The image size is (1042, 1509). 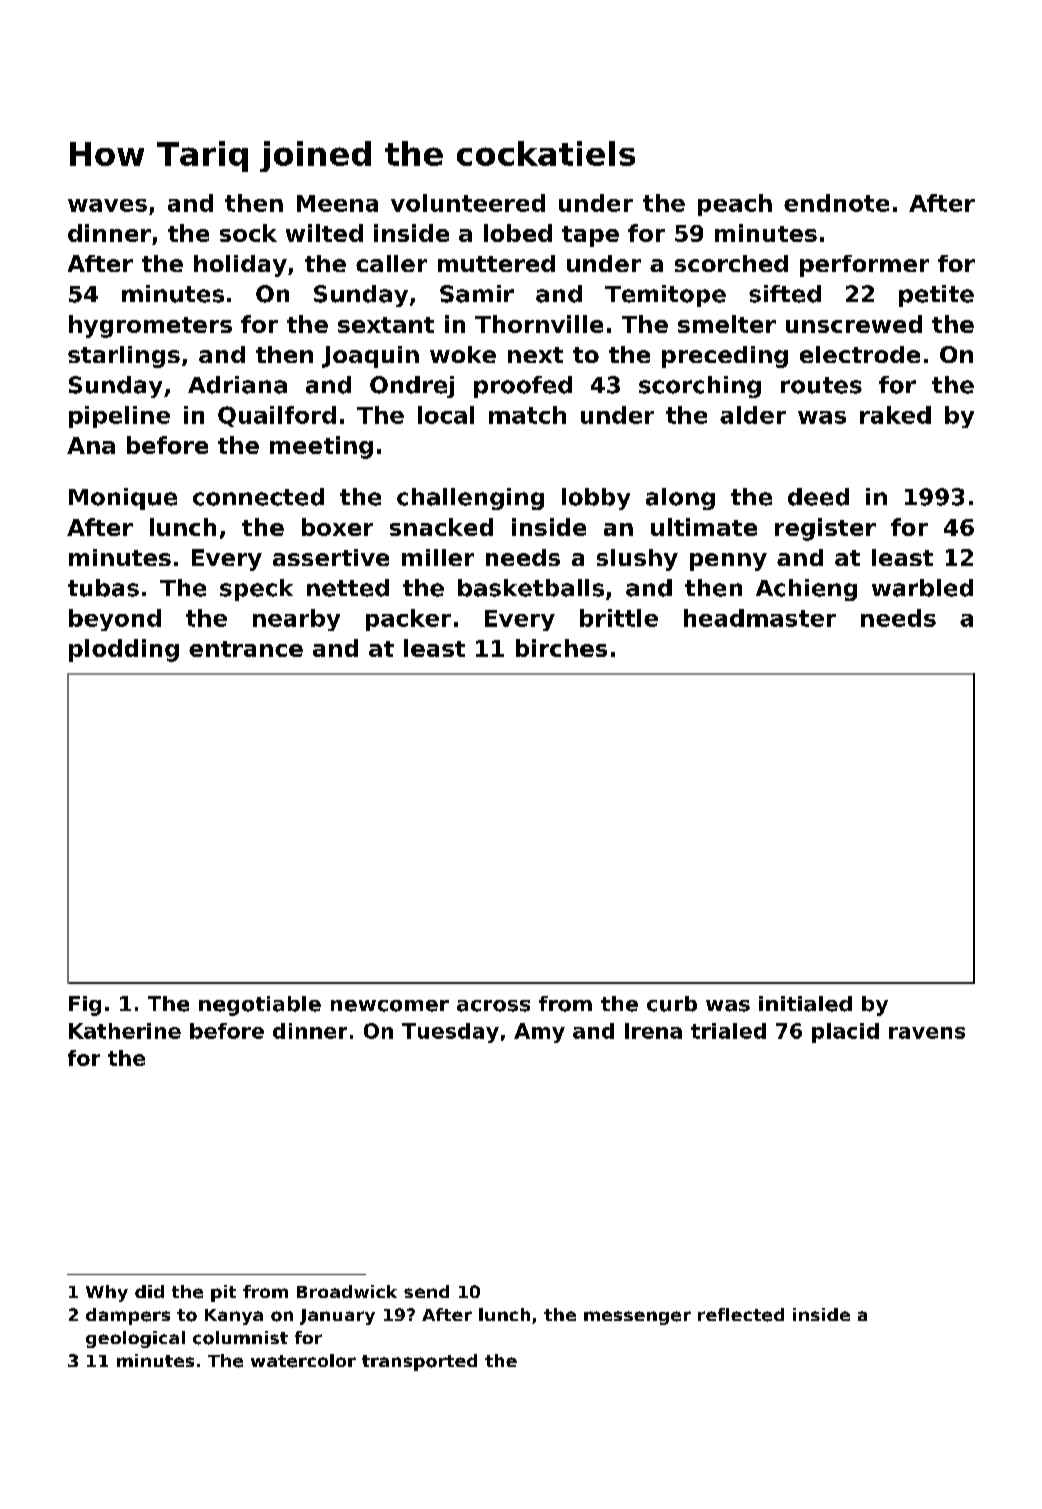 I want to click on peach, so click(x=735, y=205).
